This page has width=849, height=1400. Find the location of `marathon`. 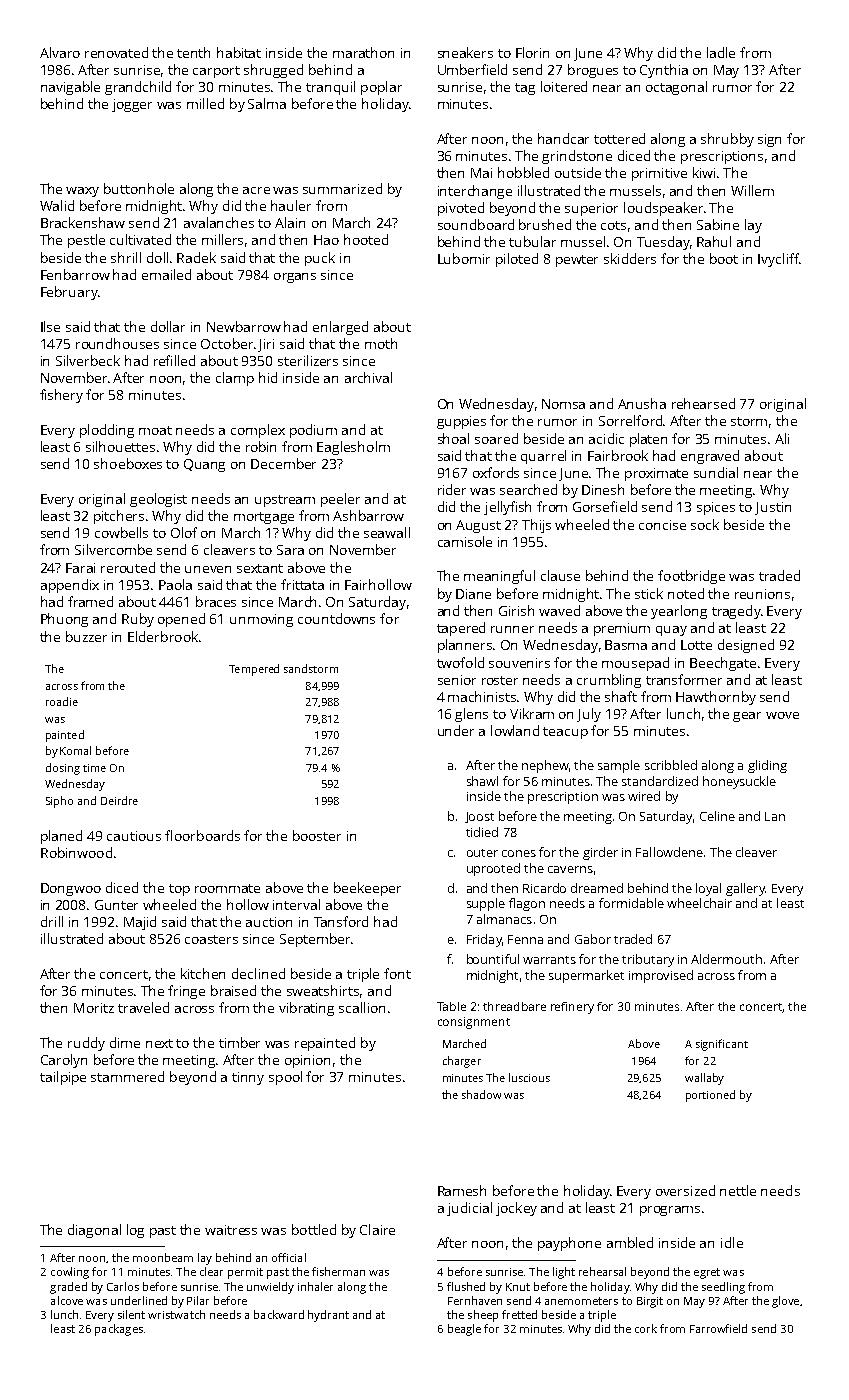

marathon is located at coordinates (363, 52).
